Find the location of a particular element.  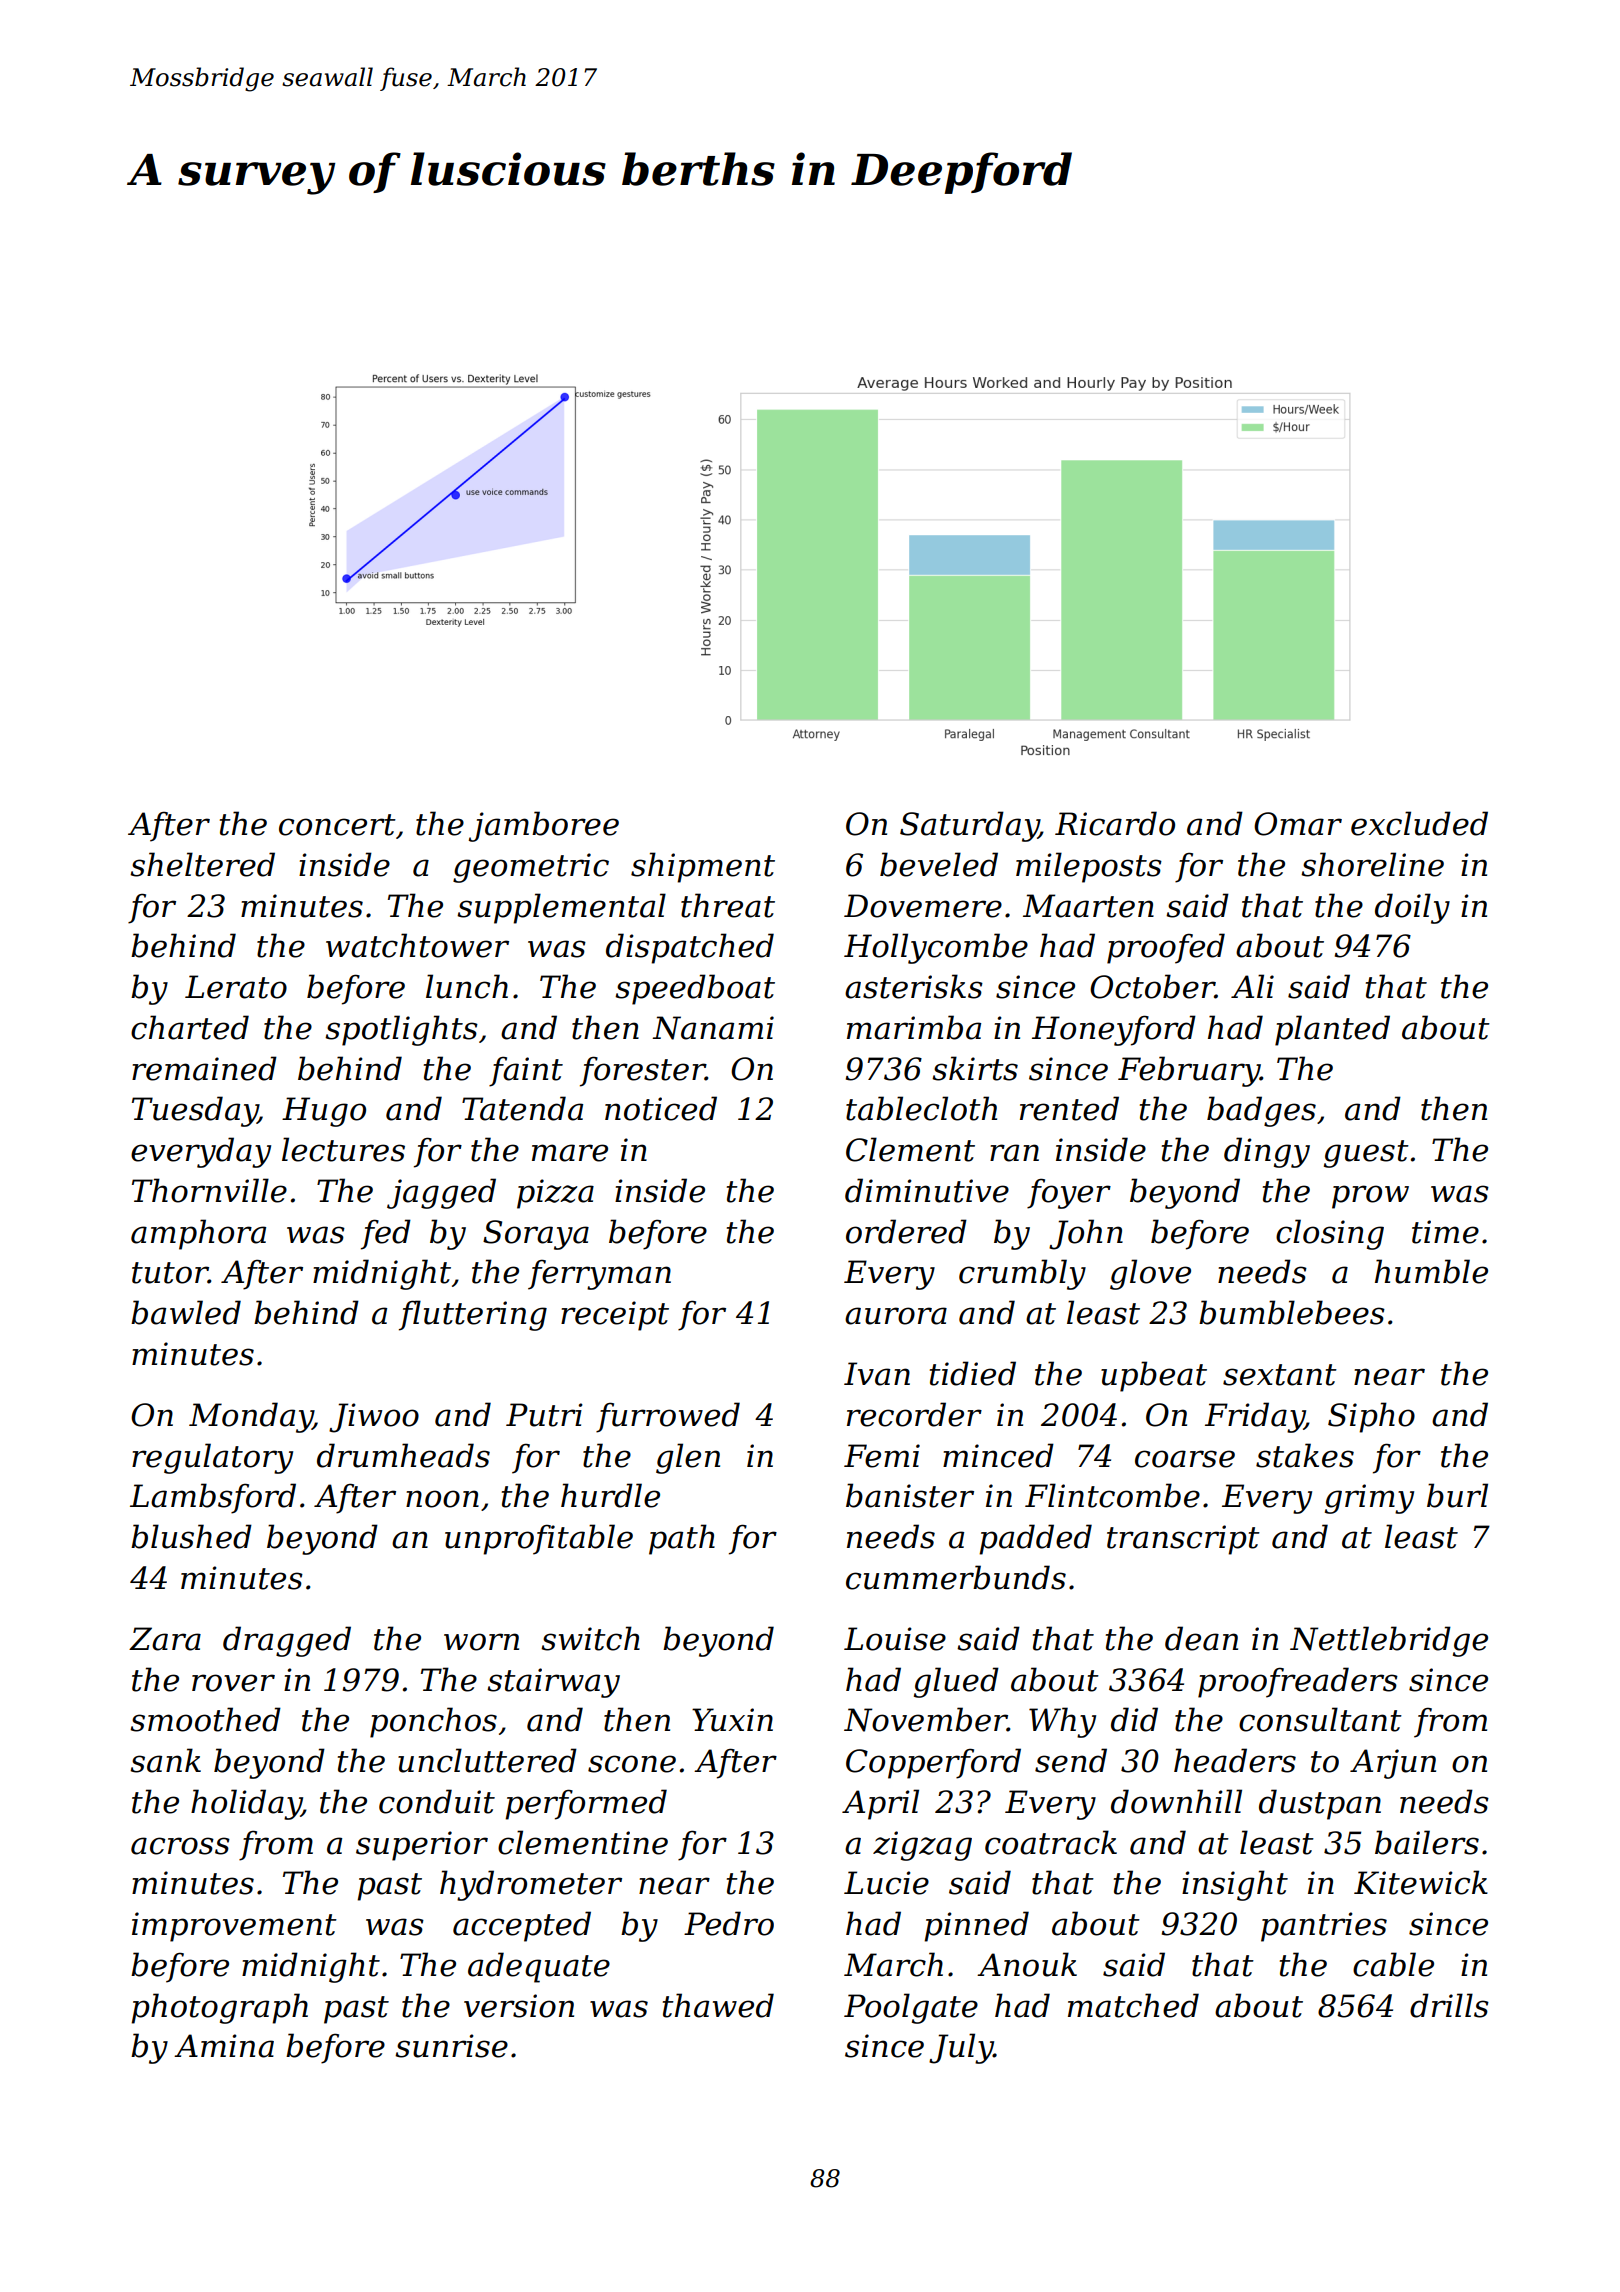

jamboree is located at coordinates (544, 826).
